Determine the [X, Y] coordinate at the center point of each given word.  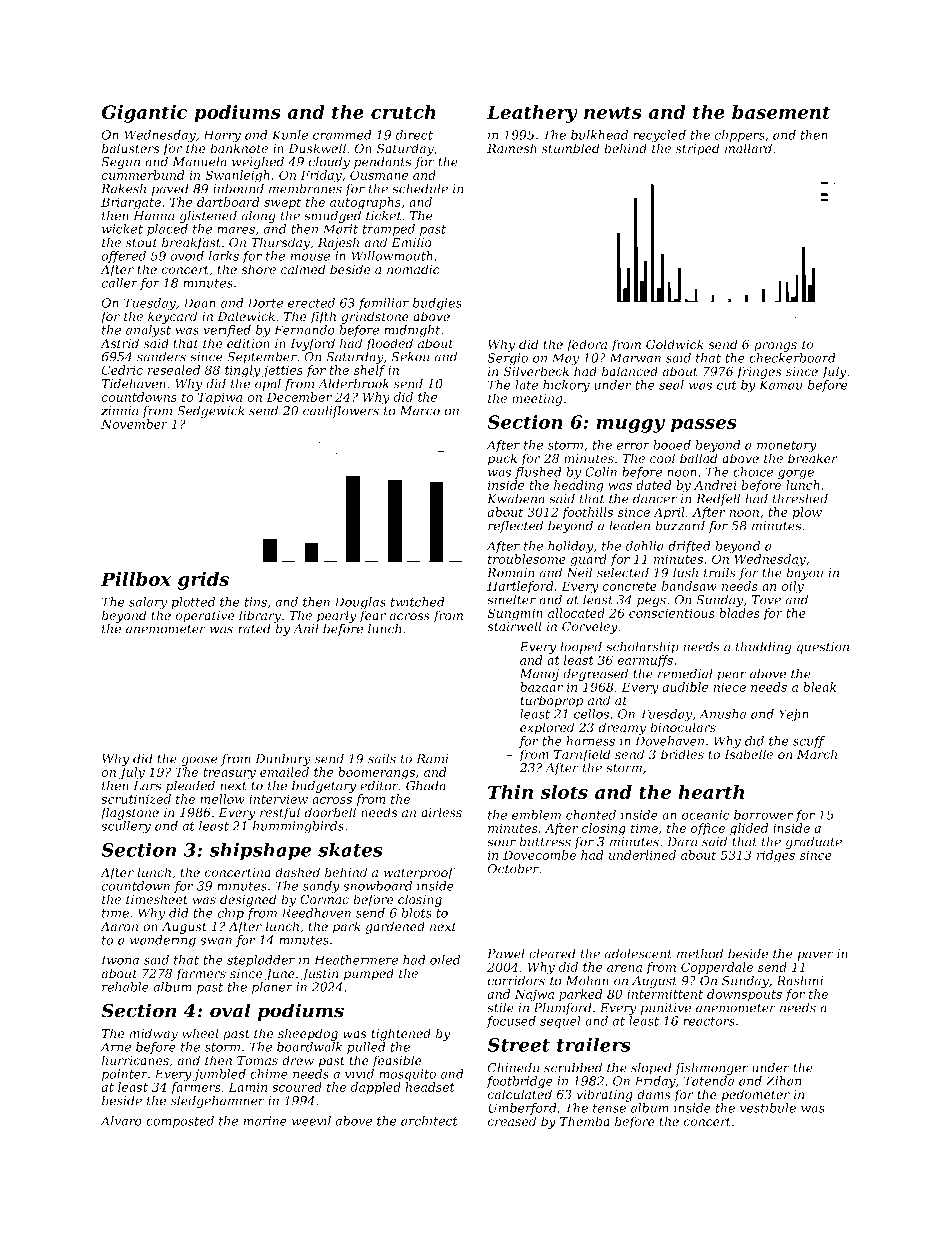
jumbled [219, 1075]
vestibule [768, 1108]
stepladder [261, 961]
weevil [311, 1121]
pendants [382, 162]
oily [792, 587]
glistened [208, 216]
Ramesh [512, 148]
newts [613, 112]
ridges [776, 856]
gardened [395, 927]
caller [119, 283]
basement [781, 112]
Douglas [360, 603]
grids [203, 581]
